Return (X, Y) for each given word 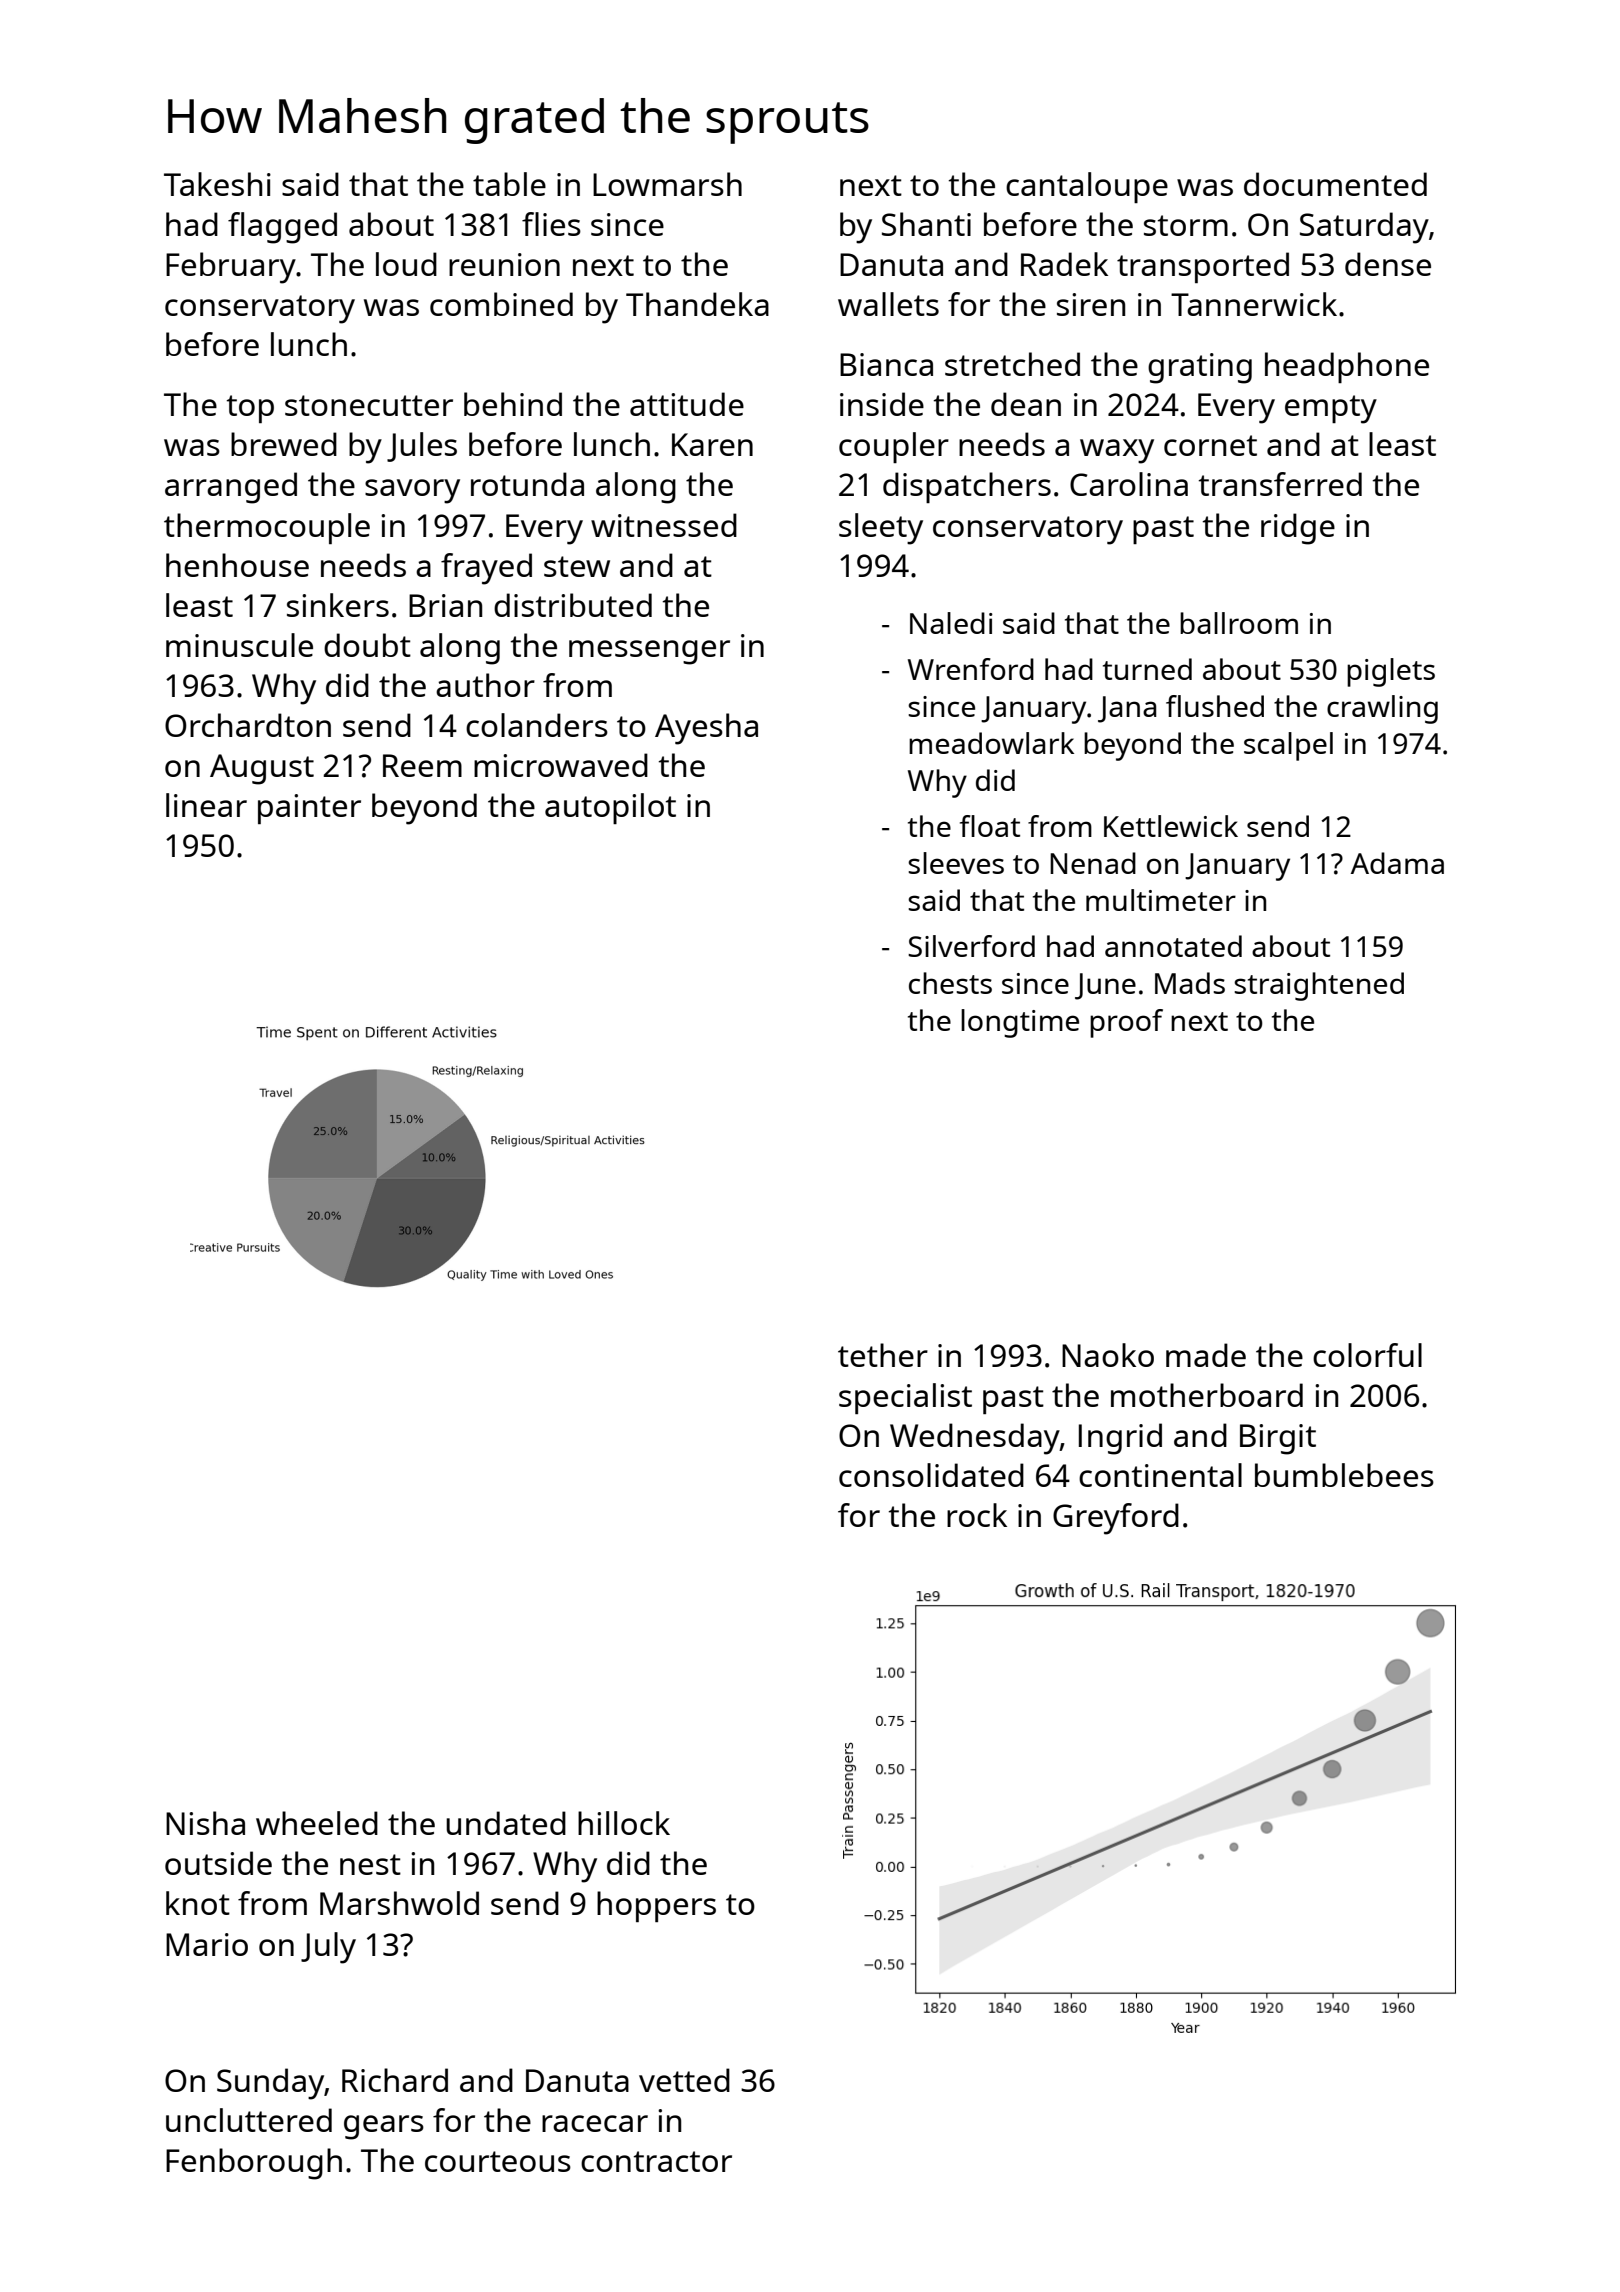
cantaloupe (1087, 187)
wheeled (317, 1823)
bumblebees (1344, 1475)
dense (1388, 264)
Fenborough (254, 2164)
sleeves (956, 863)
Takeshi (217, 184)
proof (1126, 1023)
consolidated (931, 1475)
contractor (656, 2161)
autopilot (610, 808)
